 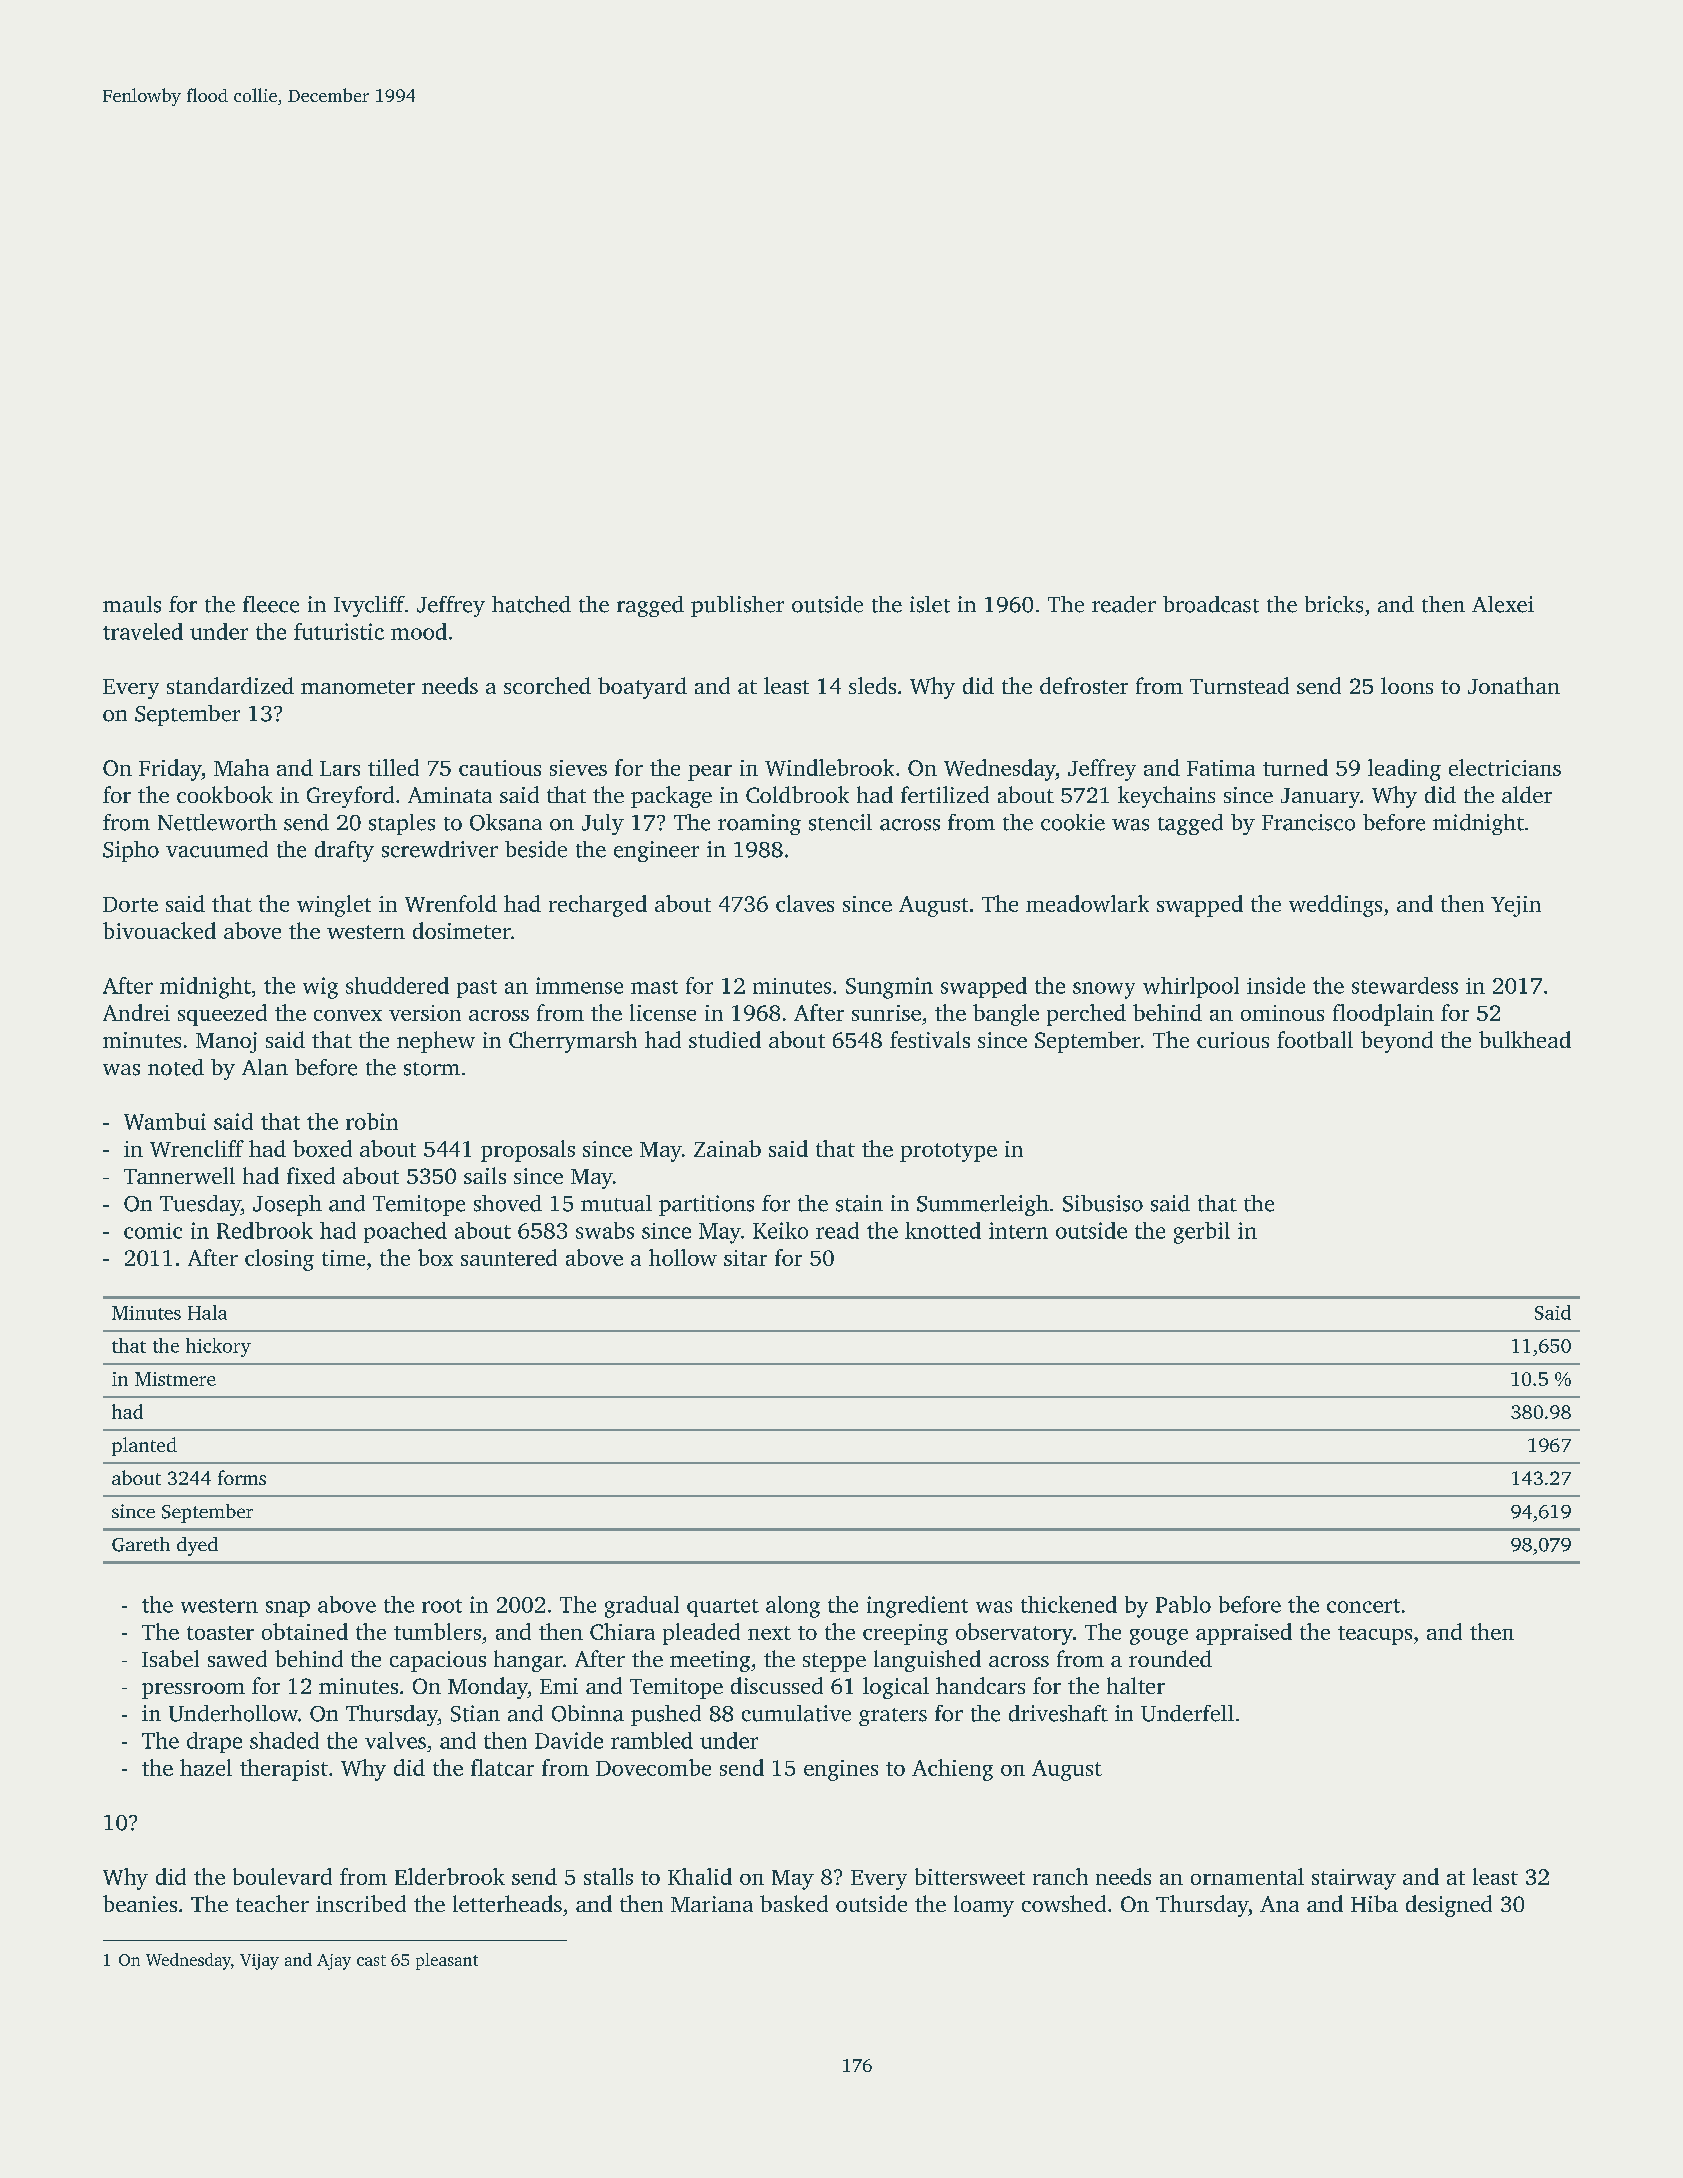 I want to click on Pablo, so click(x=1183, y=1604).
